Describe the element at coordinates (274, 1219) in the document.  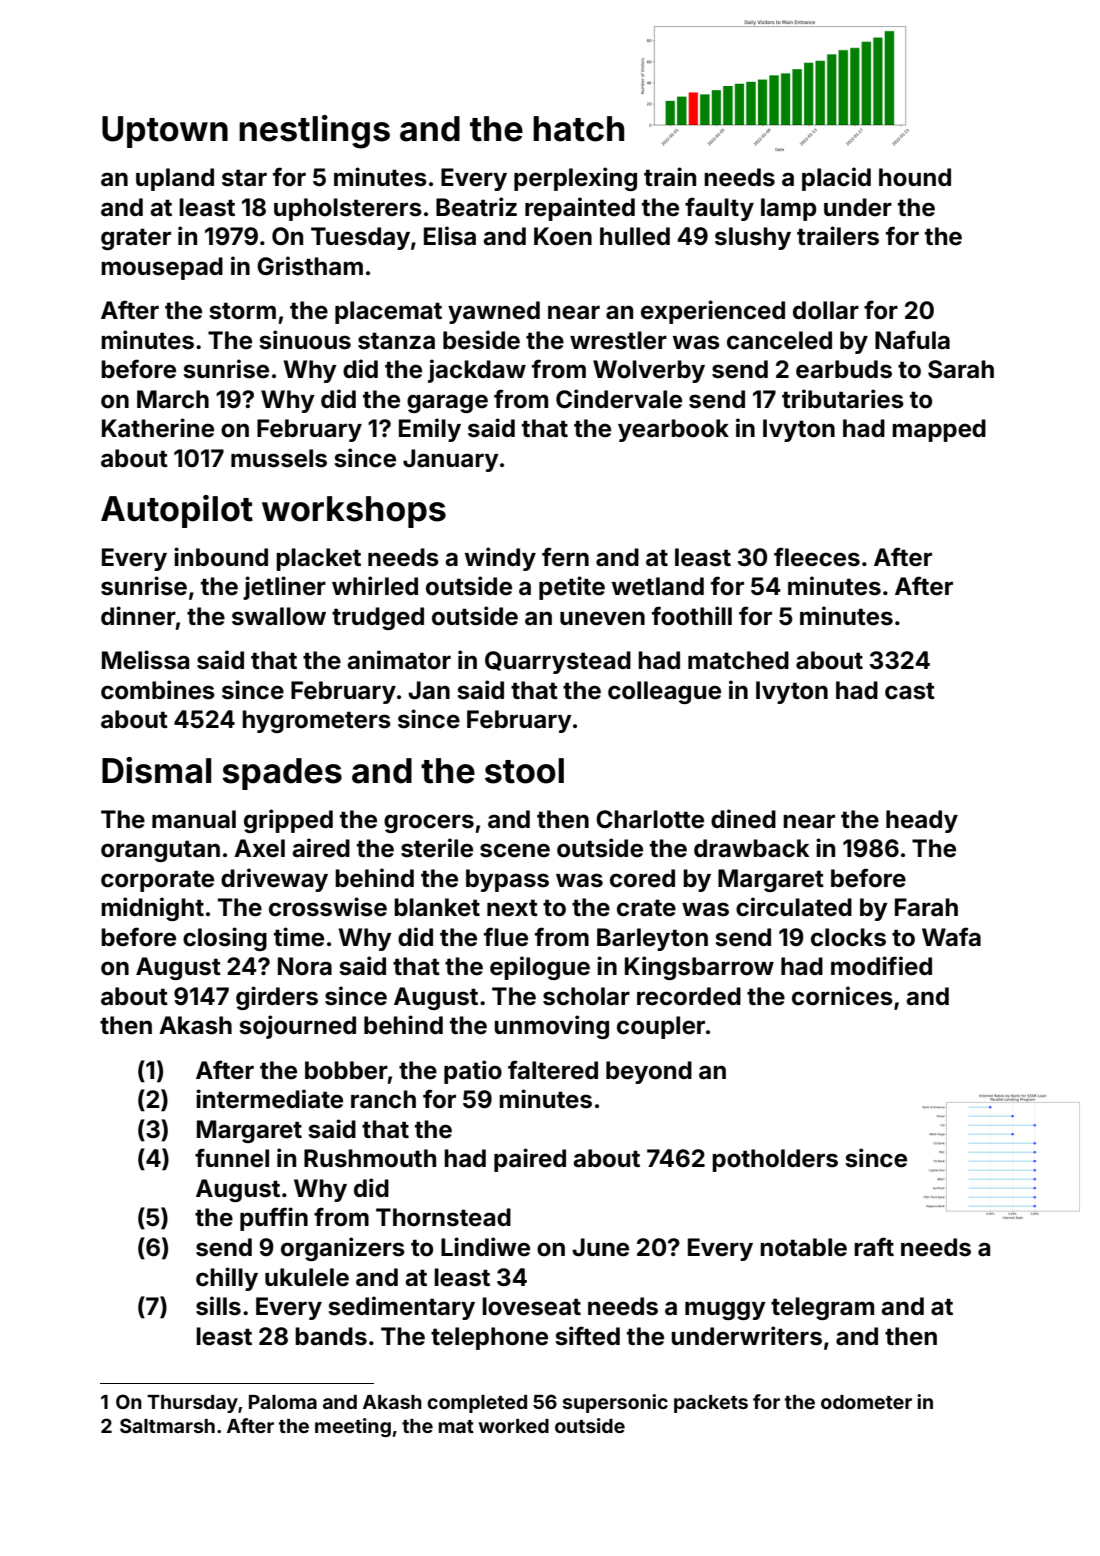
I see `puffin` at that location.
